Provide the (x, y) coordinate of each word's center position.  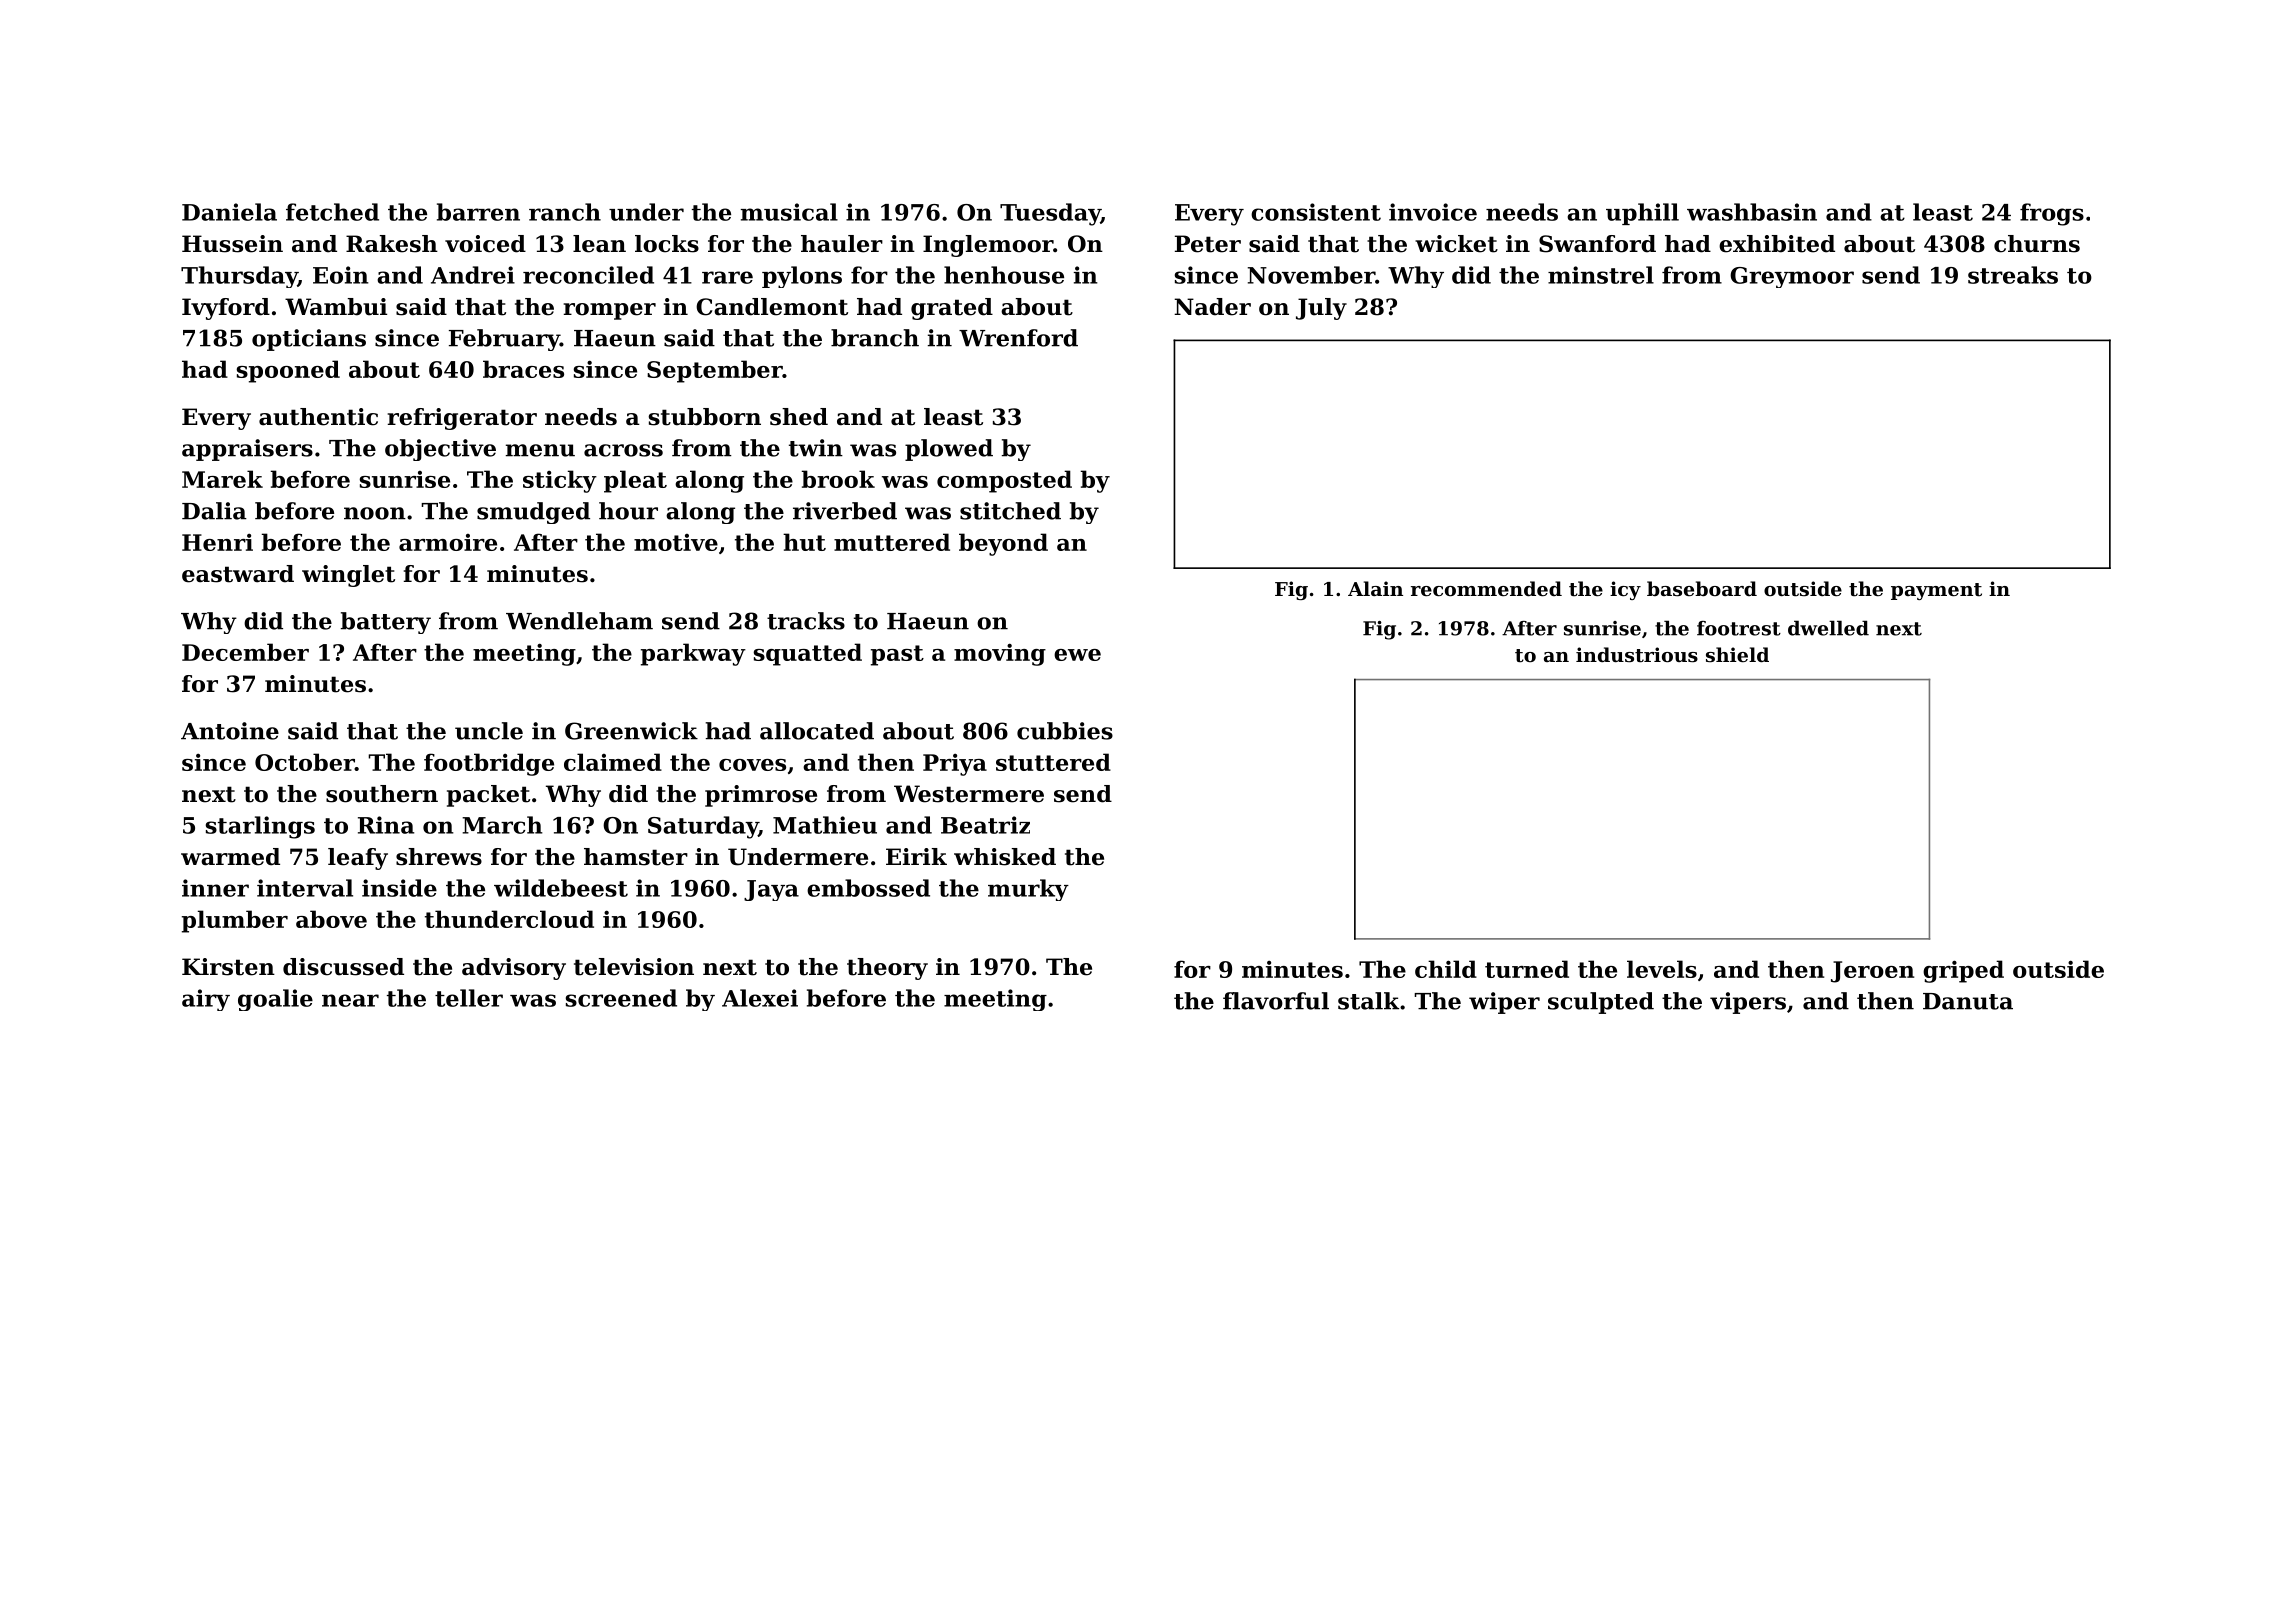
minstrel (1601, 275)
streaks (2013, 275)
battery (386, 623)
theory (887, 969)
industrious (1637, 655)
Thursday (239, 277)
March (502, 825)
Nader (1212, 307)
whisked (1005, 857)
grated (952, 309)
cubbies (1065, 731)
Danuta (1968, 1001)
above (331, 919)
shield (1737, 654)
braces (523, 369)
